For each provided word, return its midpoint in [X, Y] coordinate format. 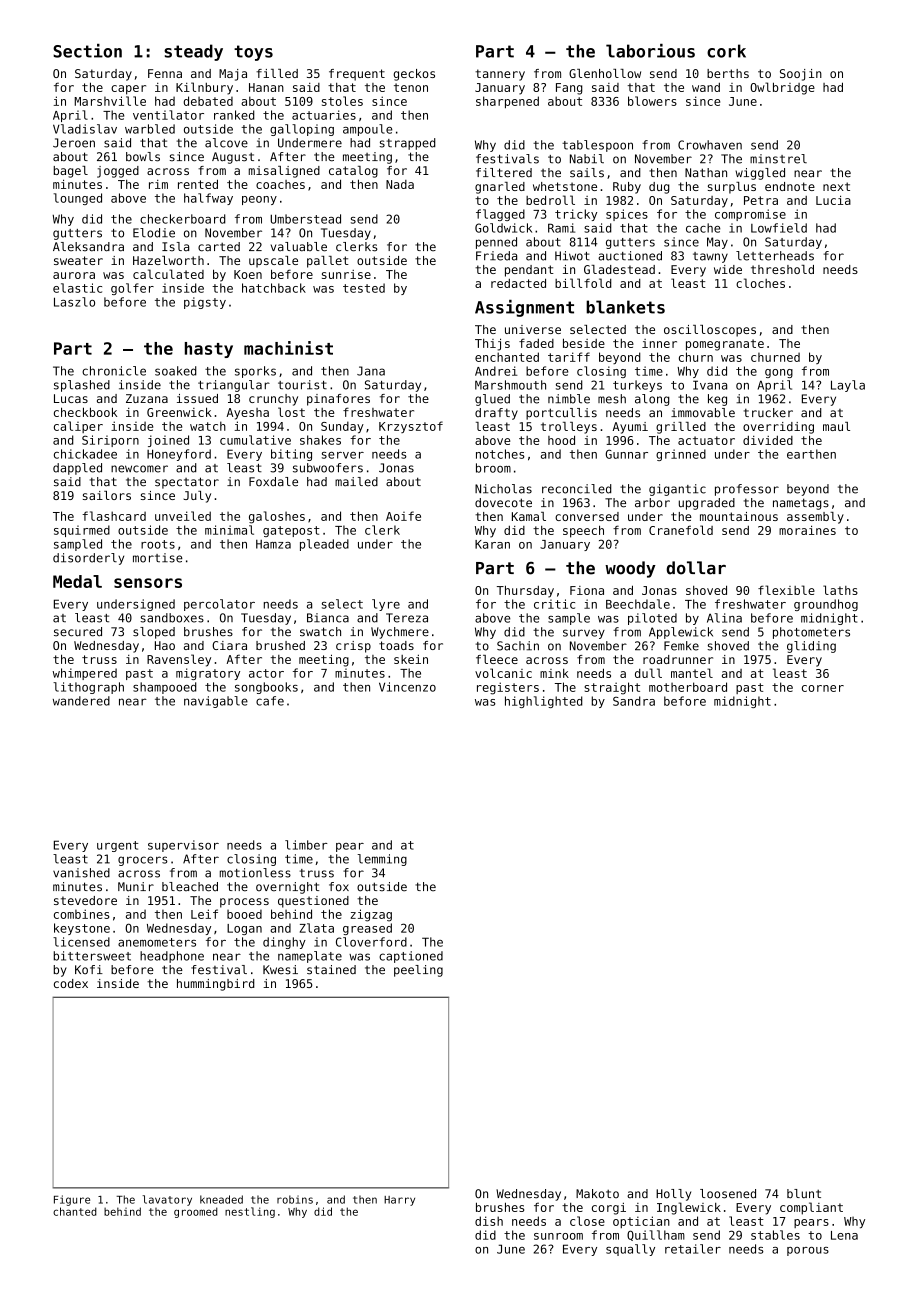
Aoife [403, 516]
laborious [650, 51]
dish [489, 1221]
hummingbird [216, 985]
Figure [72, 1200]
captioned [411, 957]
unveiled [183, 516]
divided [768, 440]
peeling [418, 971]
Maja [233, 75]
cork [726, 51]
